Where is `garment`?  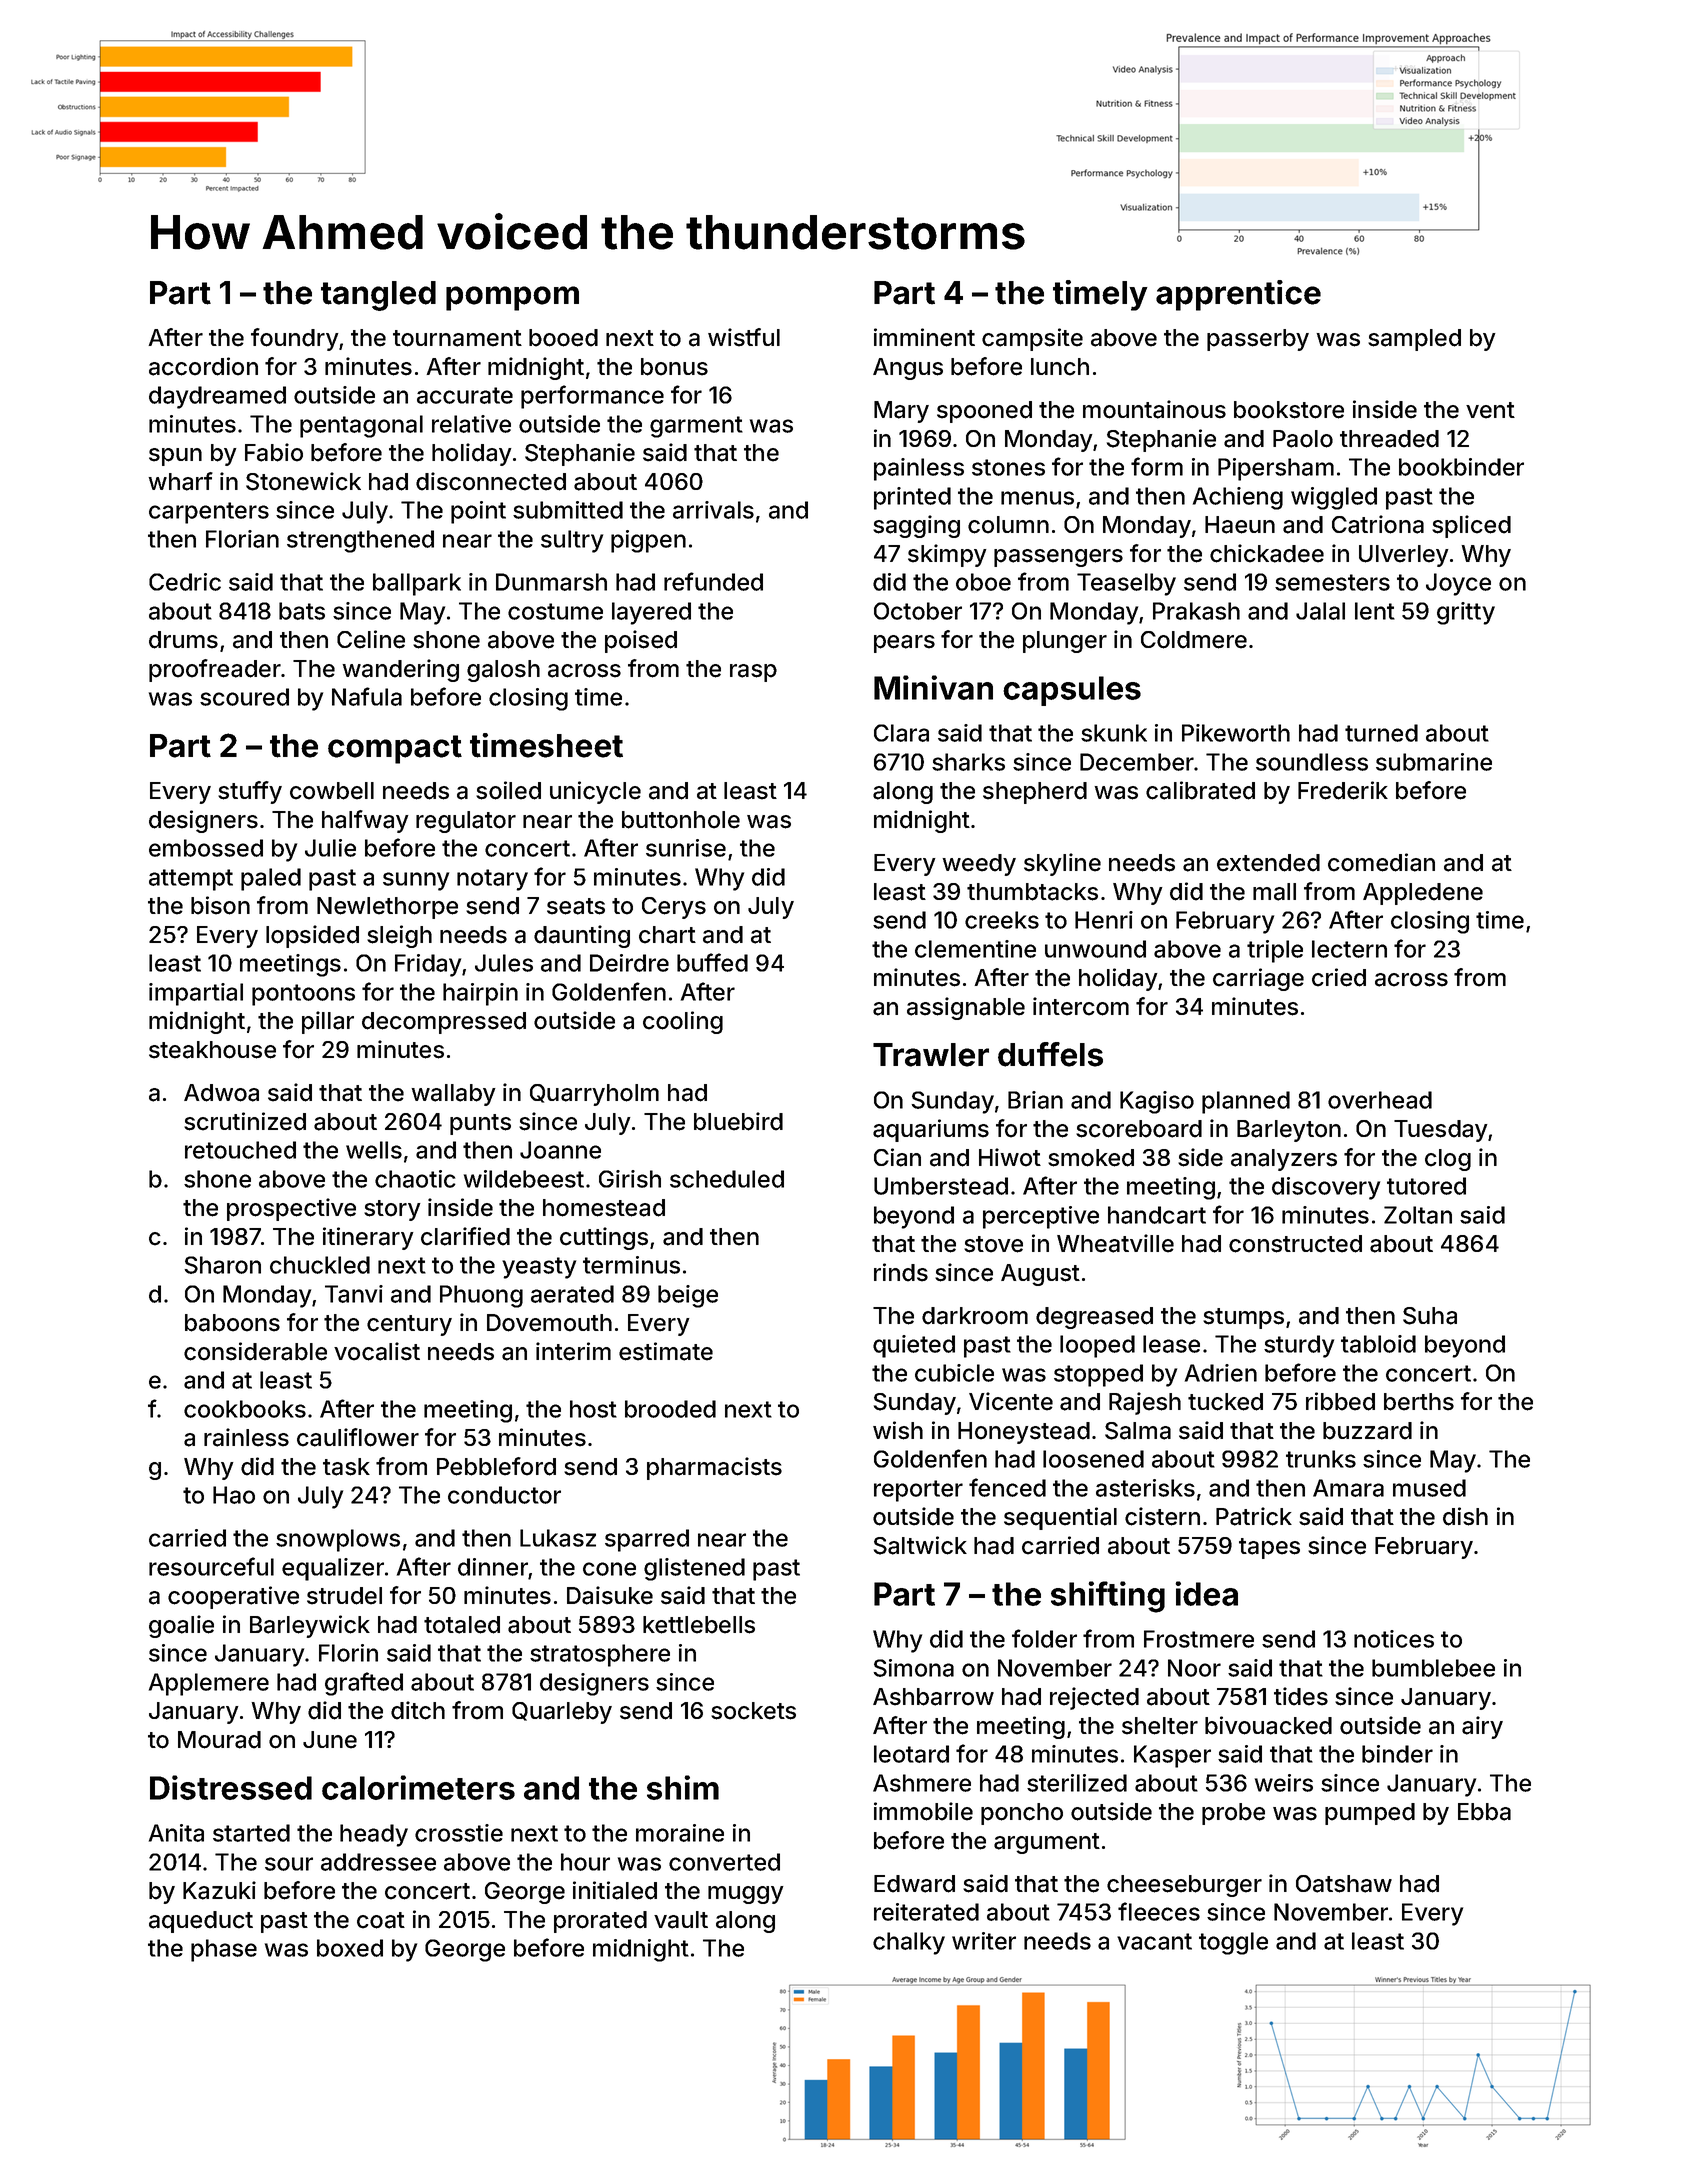 garment is located at coordinates (696, 427).
